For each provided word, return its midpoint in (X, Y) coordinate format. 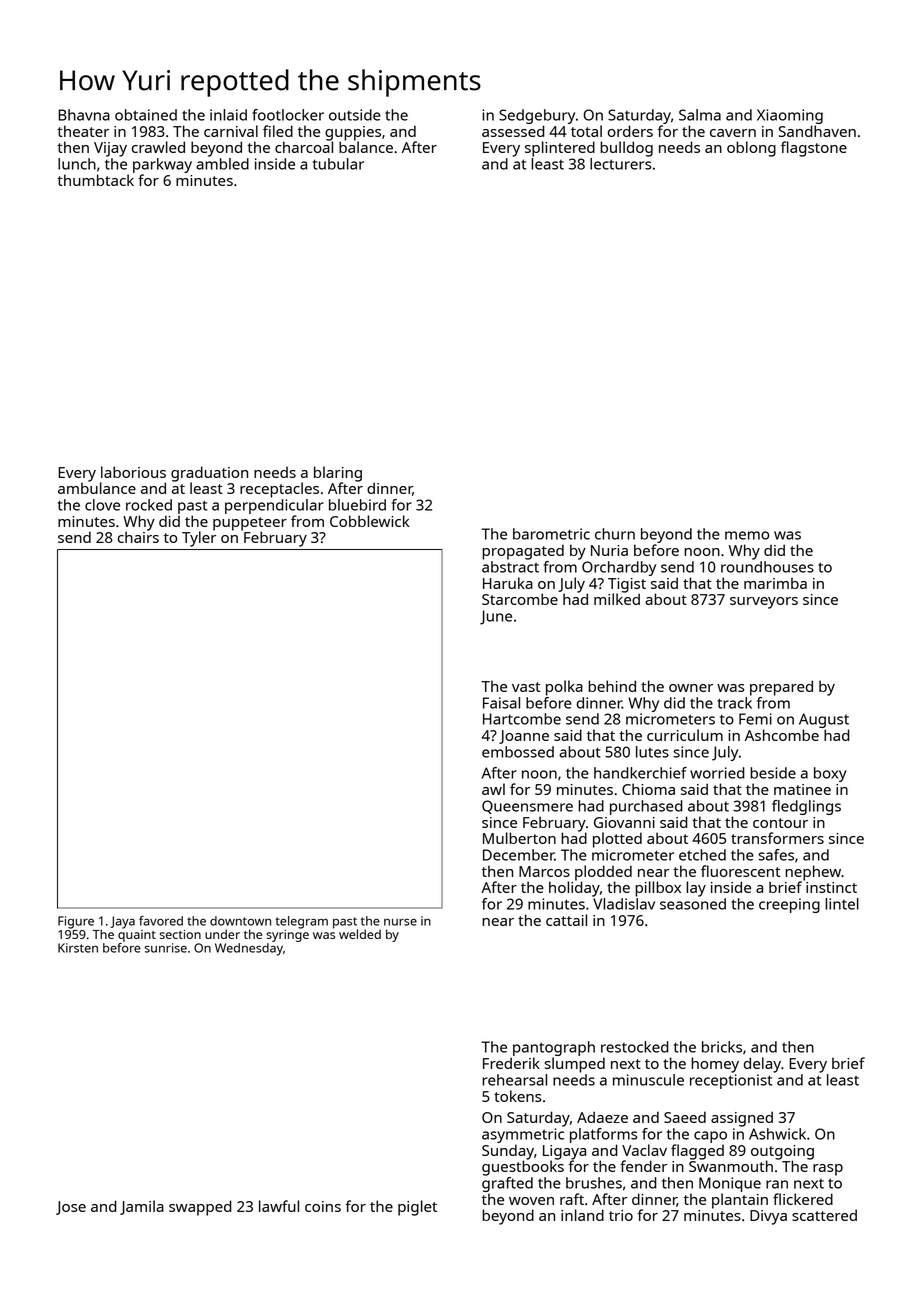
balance (366, 147)
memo (747, 535)
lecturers (621, 164)
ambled (222, 164)
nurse (400, 922)
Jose (71, 1208)
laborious (133, 472)
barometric (551, 534)
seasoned (693, 904)
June (496, 617)
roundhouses (767, 567)
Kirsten (78, 948)
